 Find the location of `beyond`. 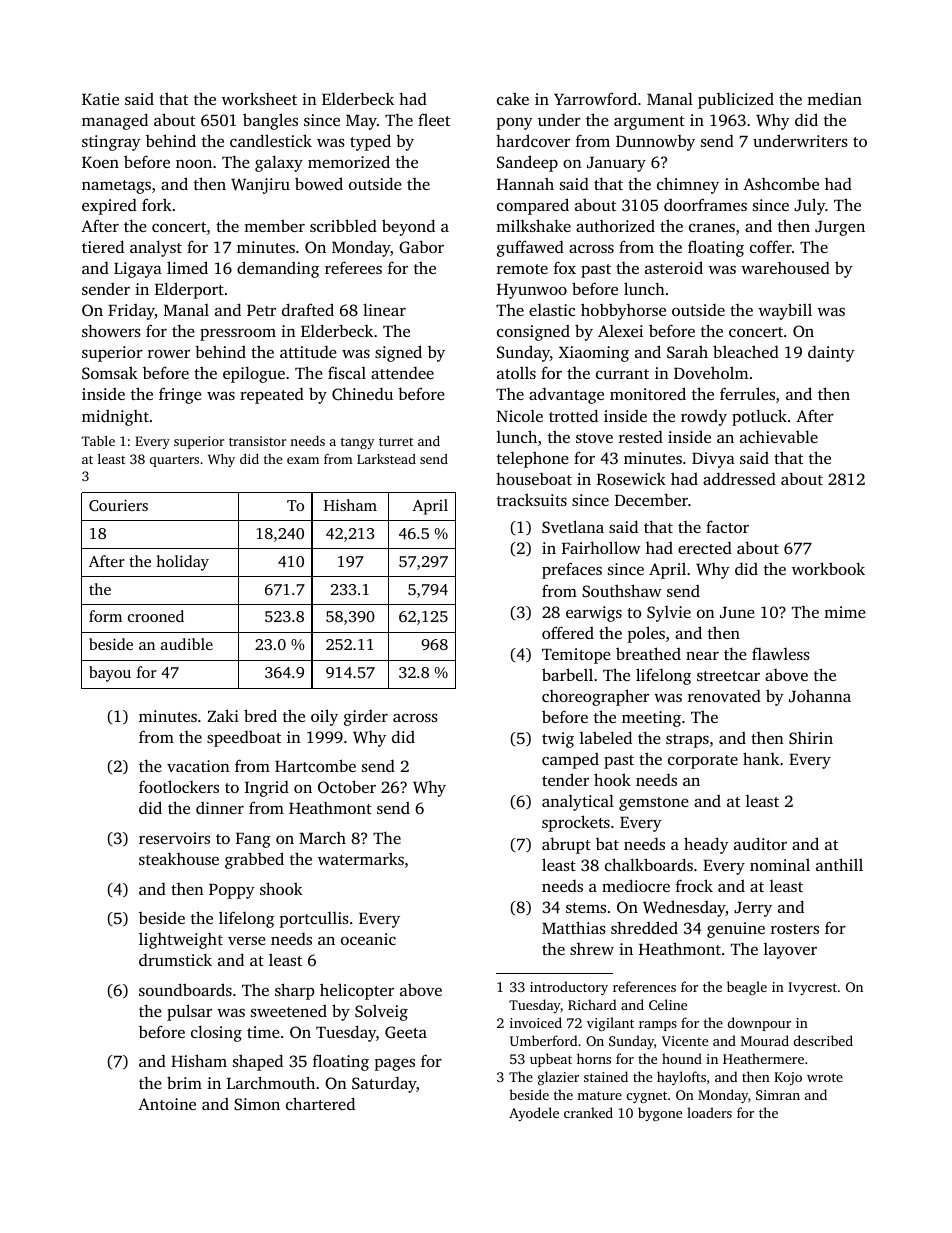

beyond is located at coordinates (408, 227).
